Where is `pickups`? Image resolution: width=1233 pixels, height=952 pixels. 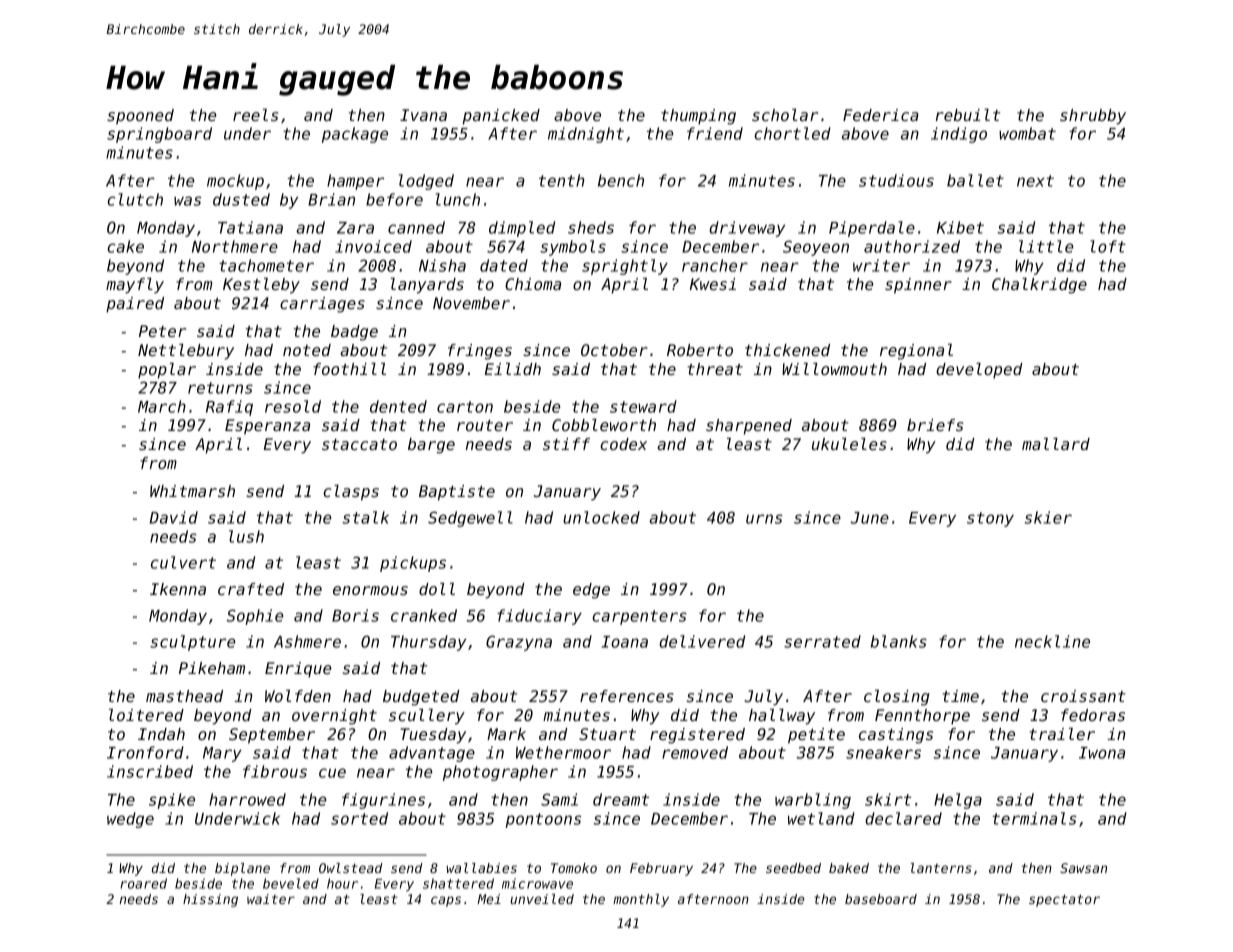
pickups is located at coordinates (413, 564).
